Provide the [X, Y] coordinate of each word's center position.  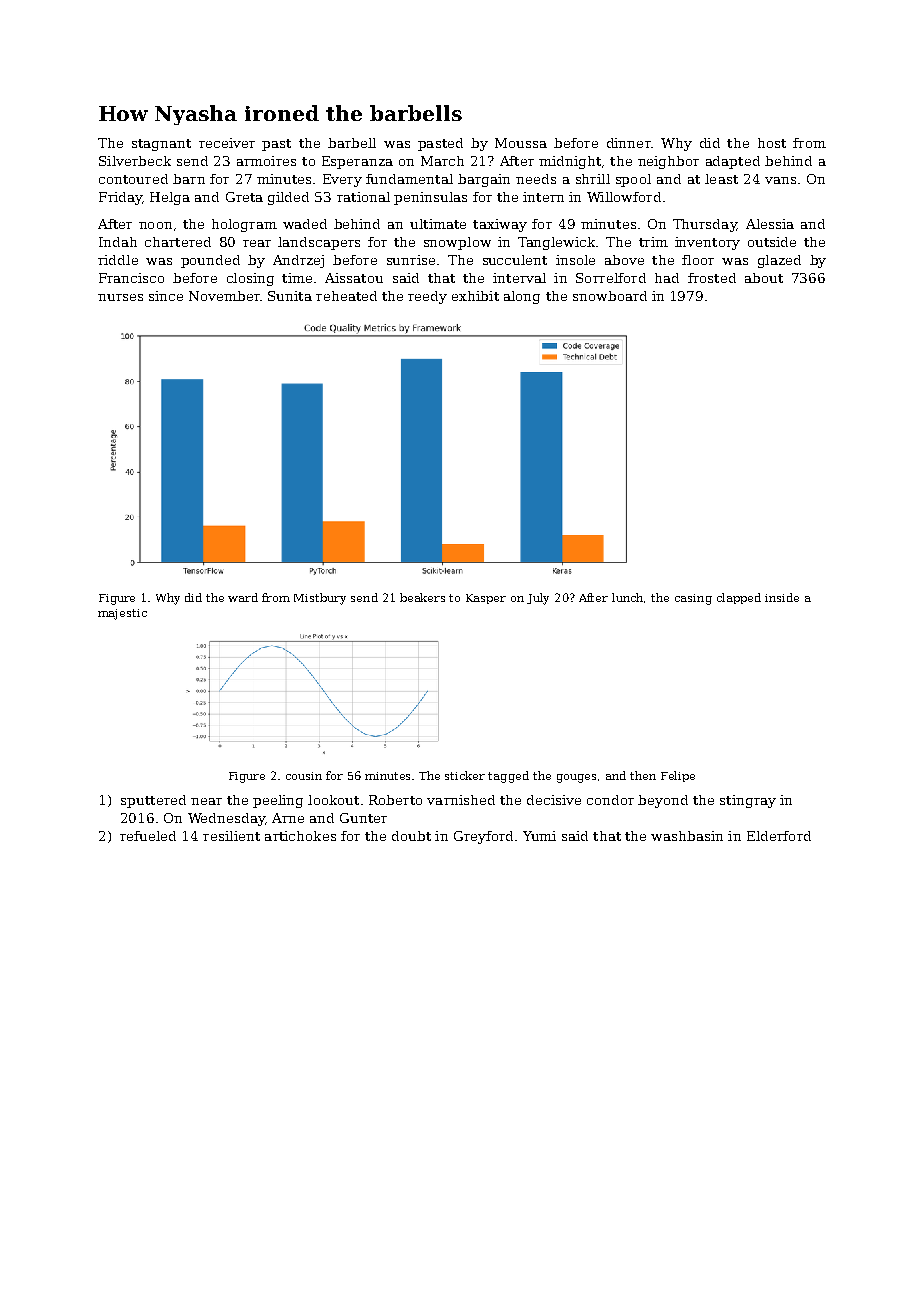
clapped [739, 598]
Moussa [521, 143]
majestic [122, 614]
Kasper [486, 599]
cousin [304, 776]
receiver [227, 143]
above [624, 260]
